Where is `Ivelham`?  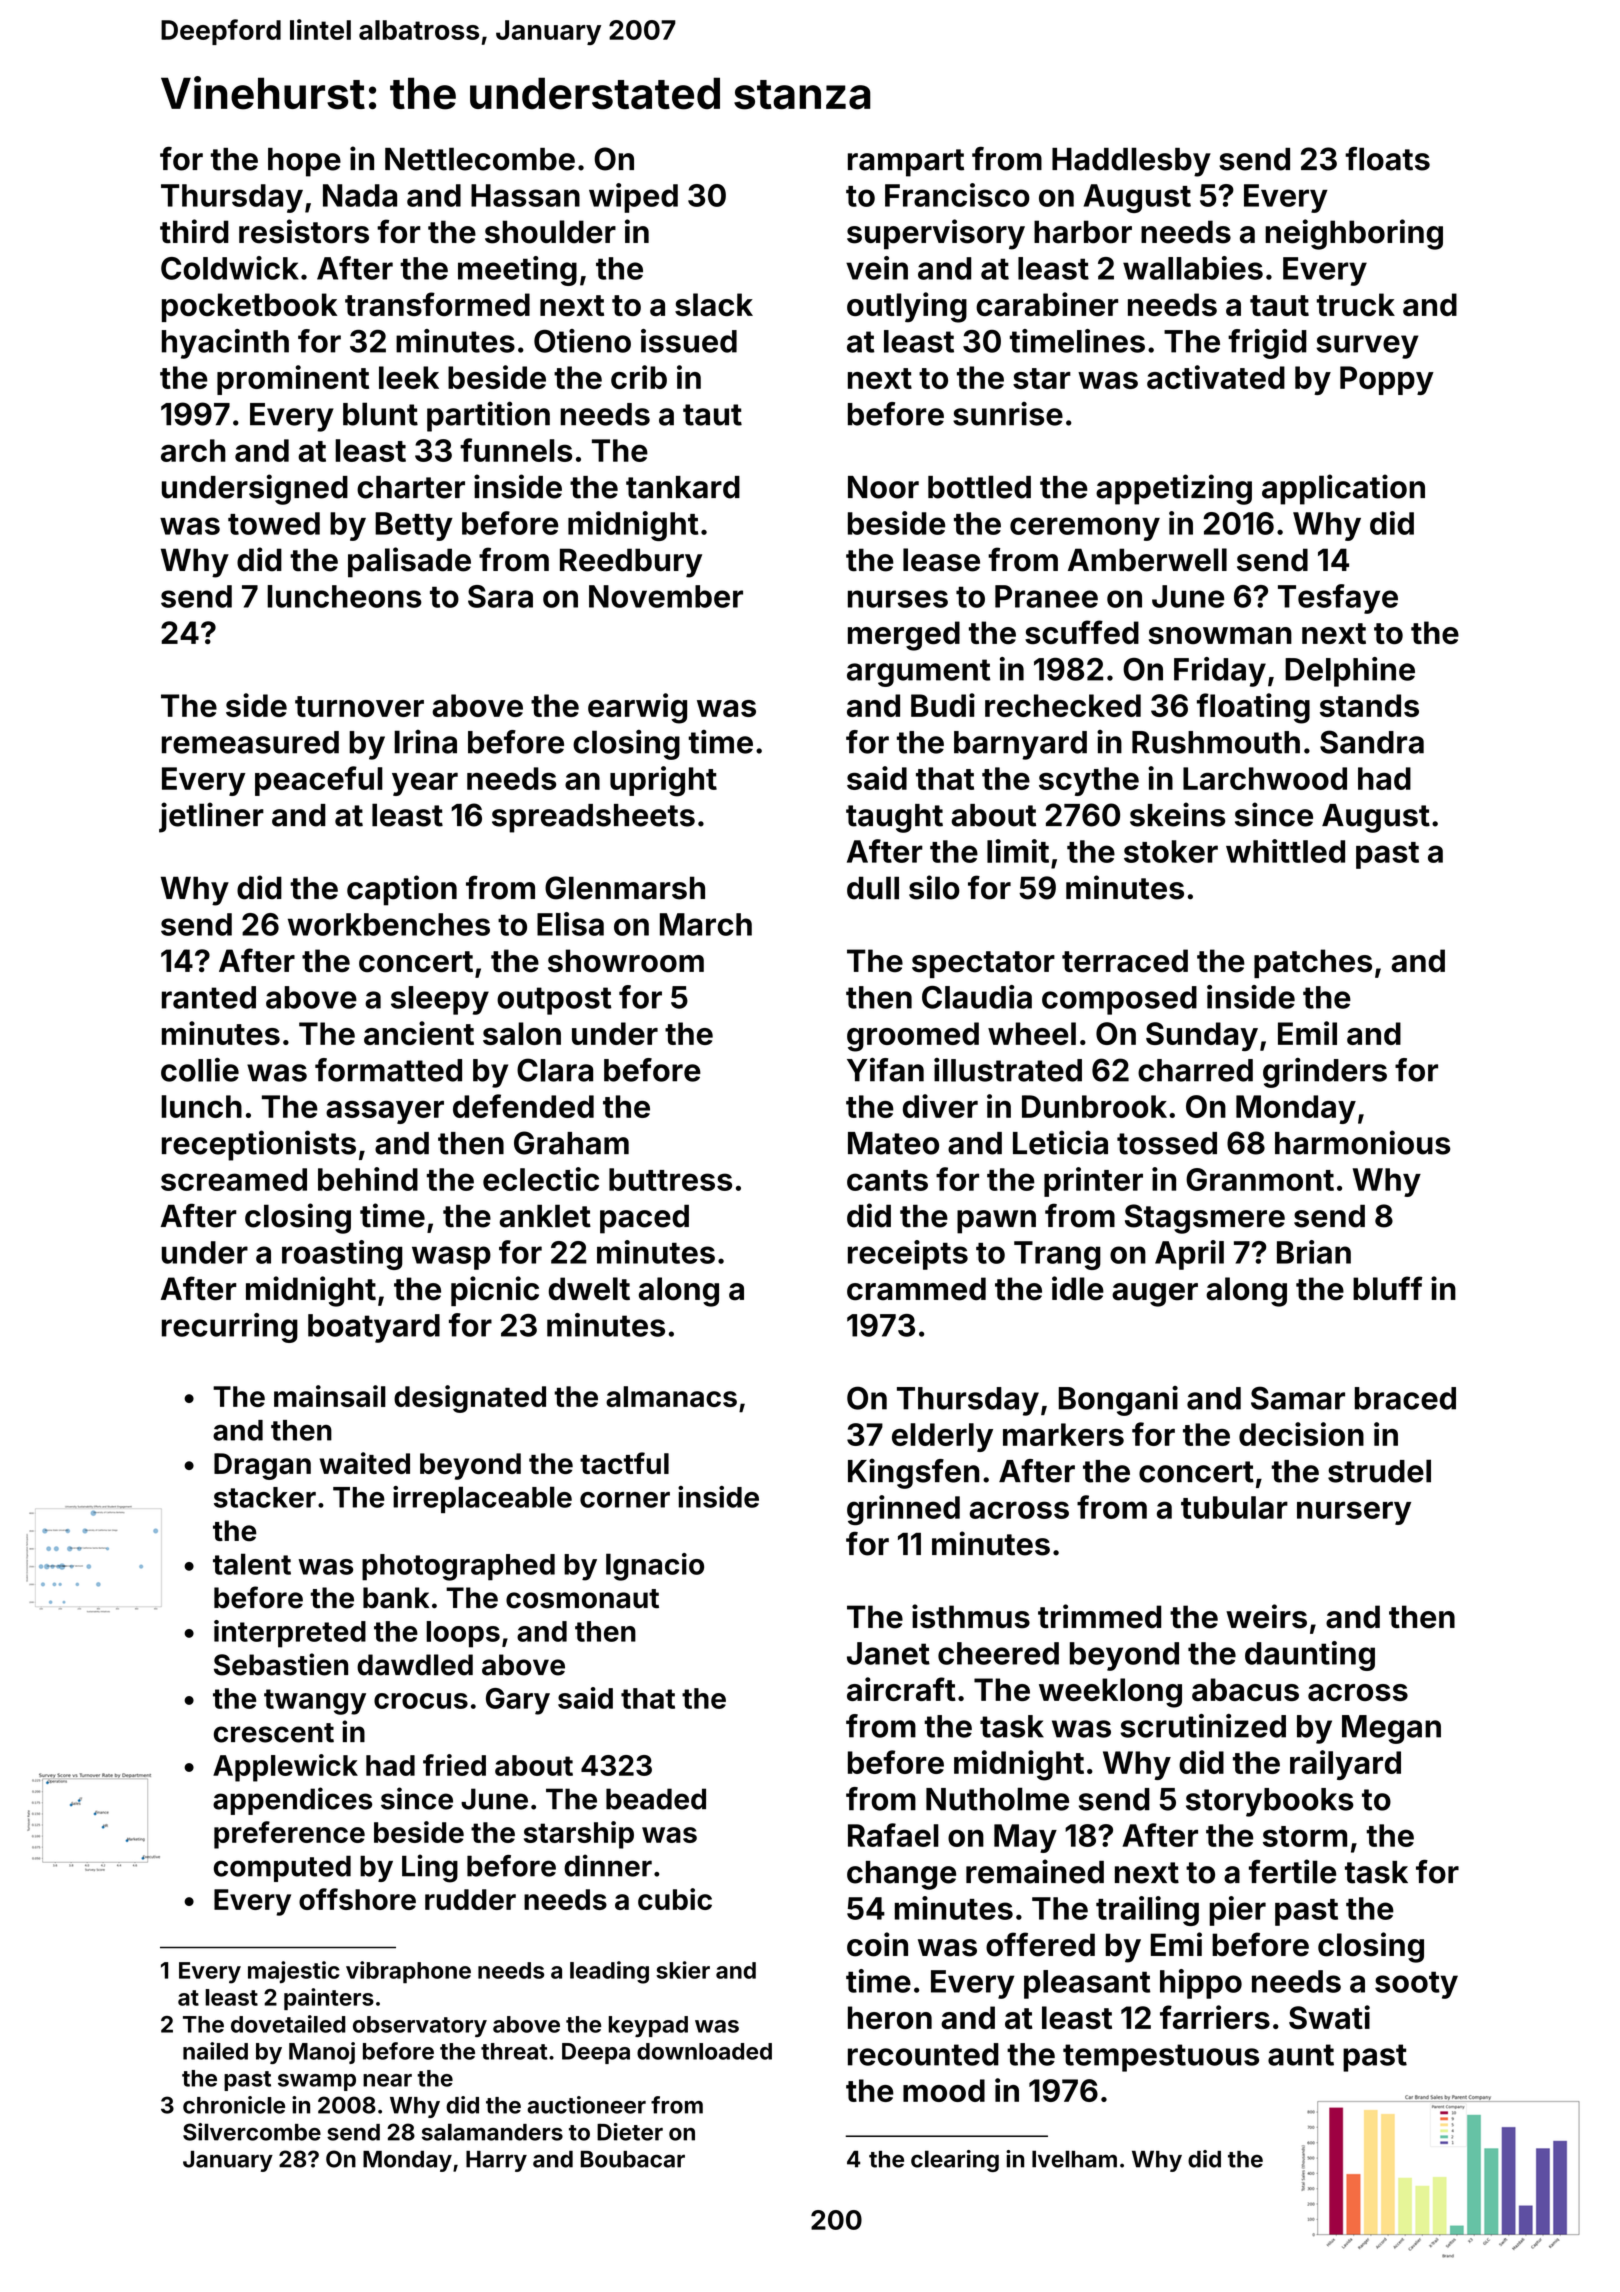 Ivelham is located at coordinates (1074, 2159).
